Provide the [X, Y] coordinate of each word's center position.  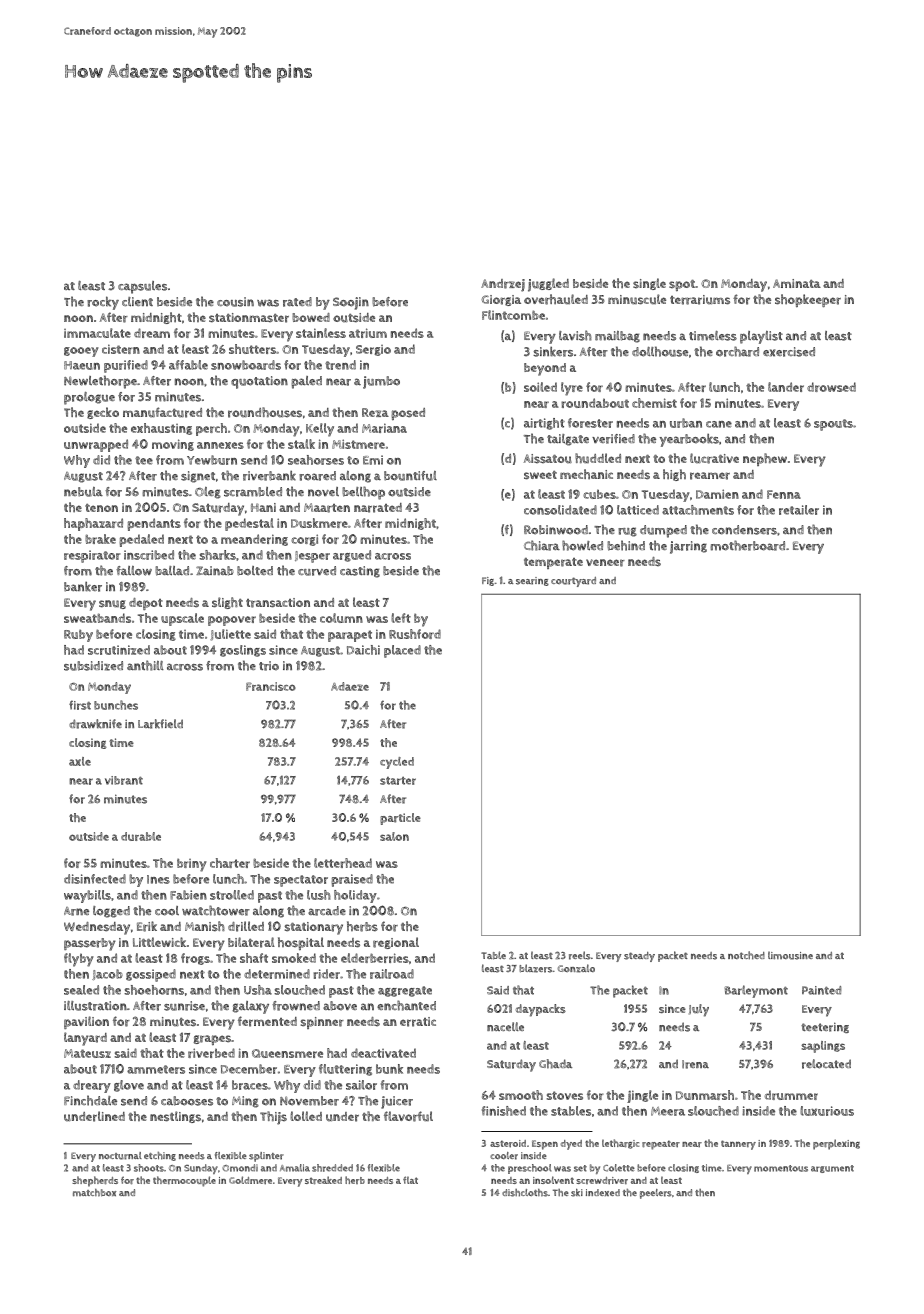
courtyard [573, 582]
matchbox [94, 1193]
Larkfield [160, 724]
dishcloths [525, 1193]
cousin [235, 302]
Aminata [797, 283]
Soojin [351, 303]
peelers [656, 1194]
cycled [397, 763]
